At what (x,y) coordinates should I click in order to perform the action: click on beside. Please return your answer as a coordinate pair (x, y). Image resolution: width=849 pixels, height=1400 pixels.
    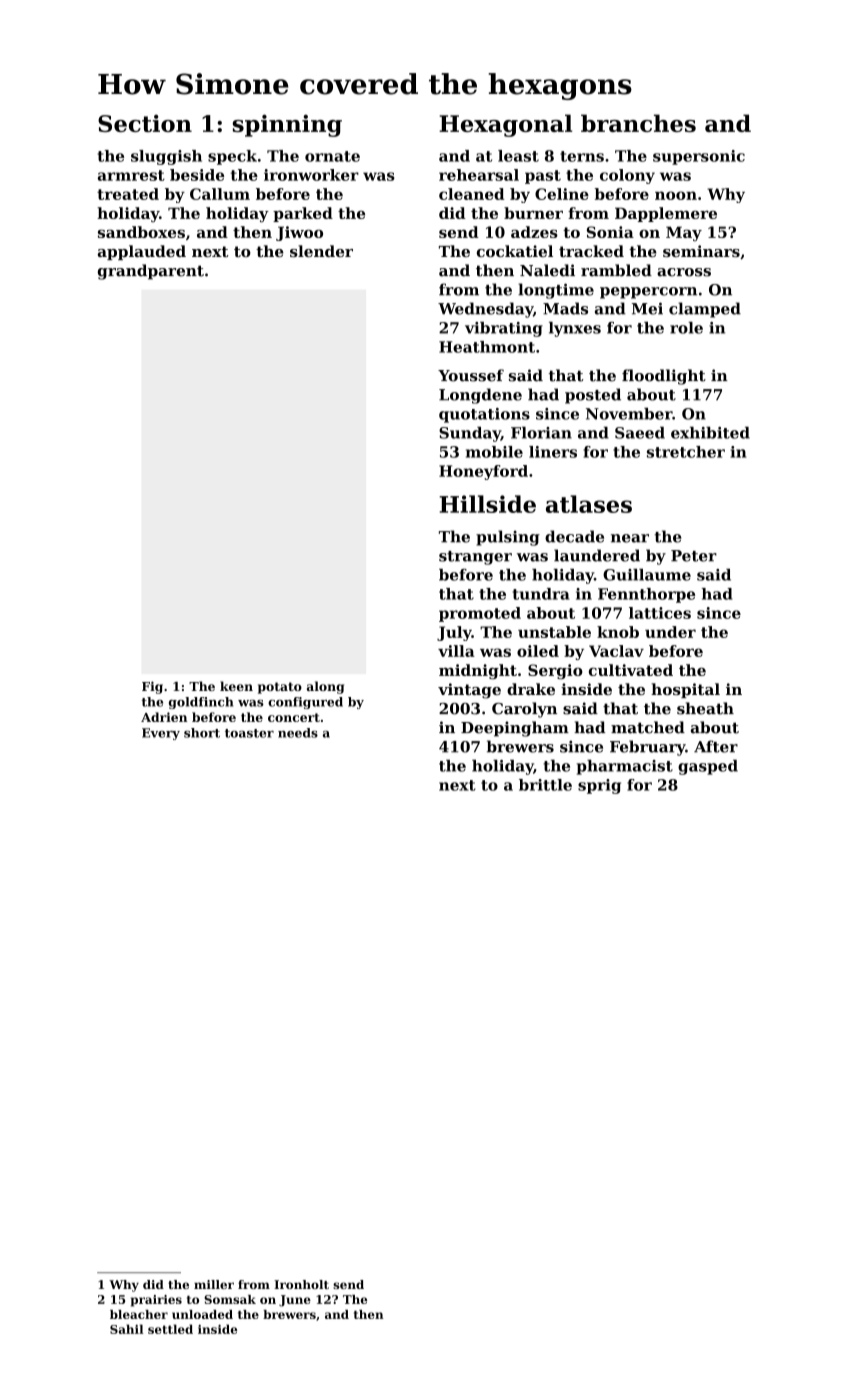
    Looking at the image, I should click on (197, 175).
